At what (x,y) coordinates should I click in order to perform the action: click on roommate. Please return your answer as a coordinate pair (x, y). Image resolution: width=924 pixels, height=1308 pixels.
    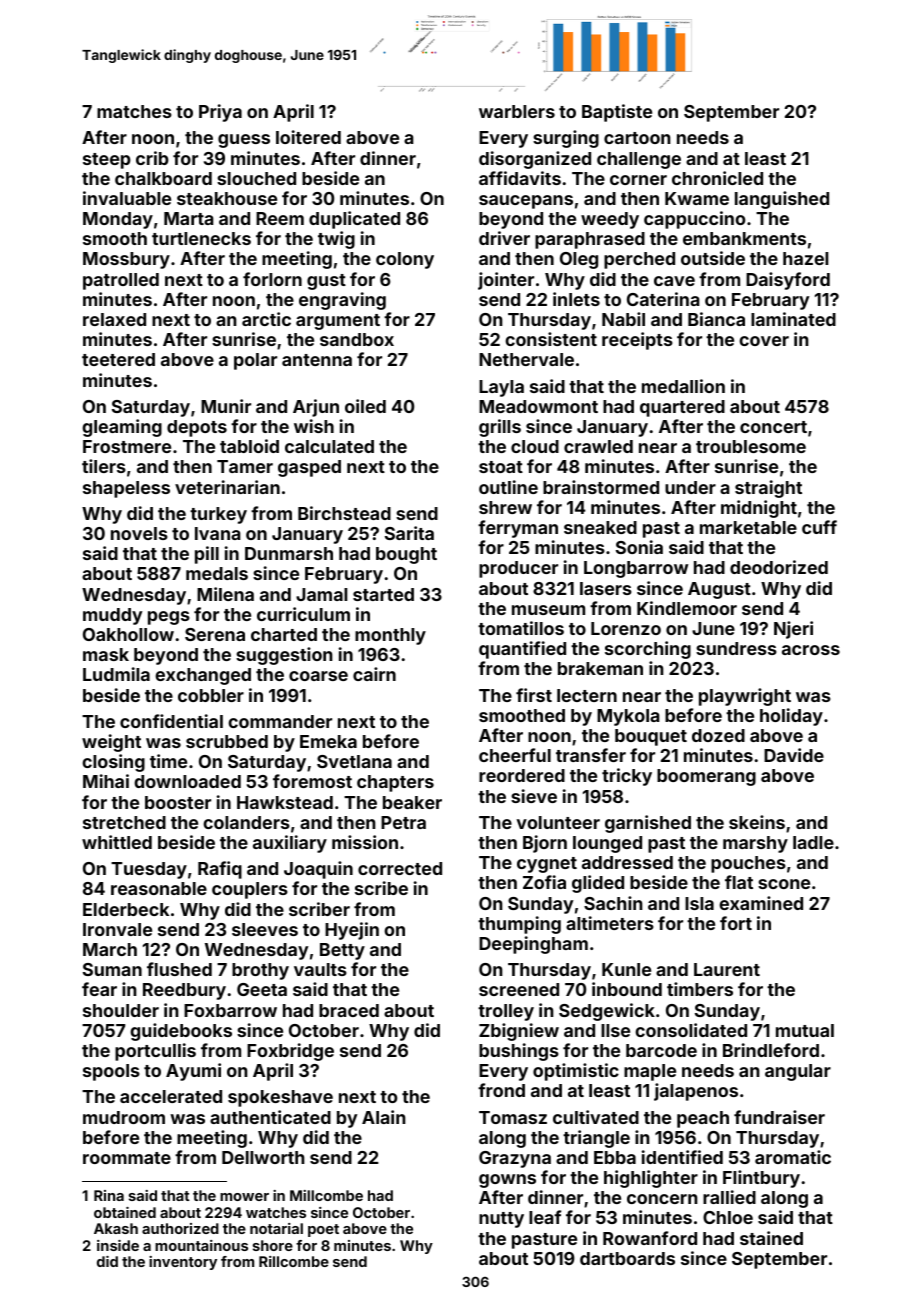
    Looking at the image, I should click on (127, 1158).
